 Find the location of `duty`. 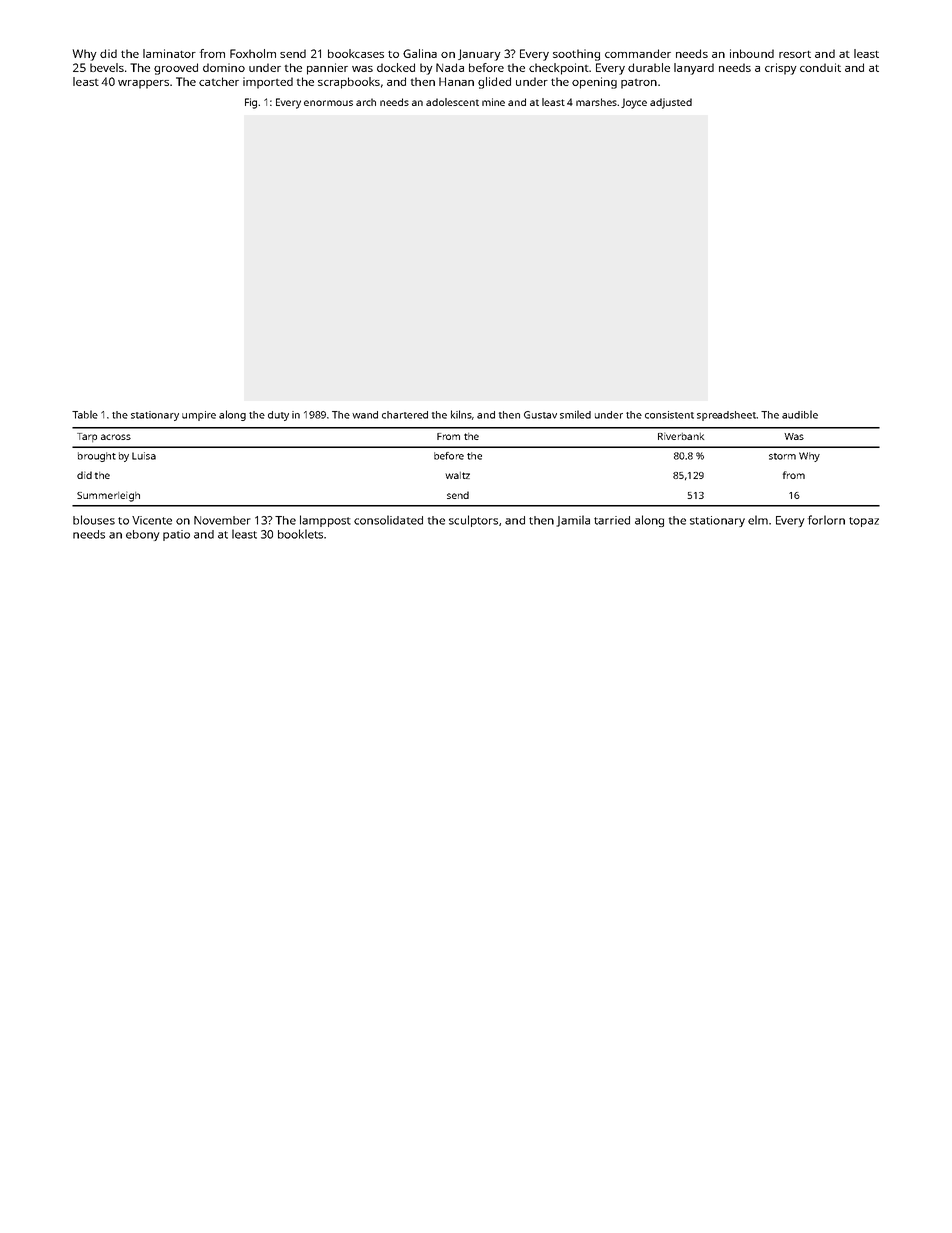

duty is located at coordinates (278, 416).
